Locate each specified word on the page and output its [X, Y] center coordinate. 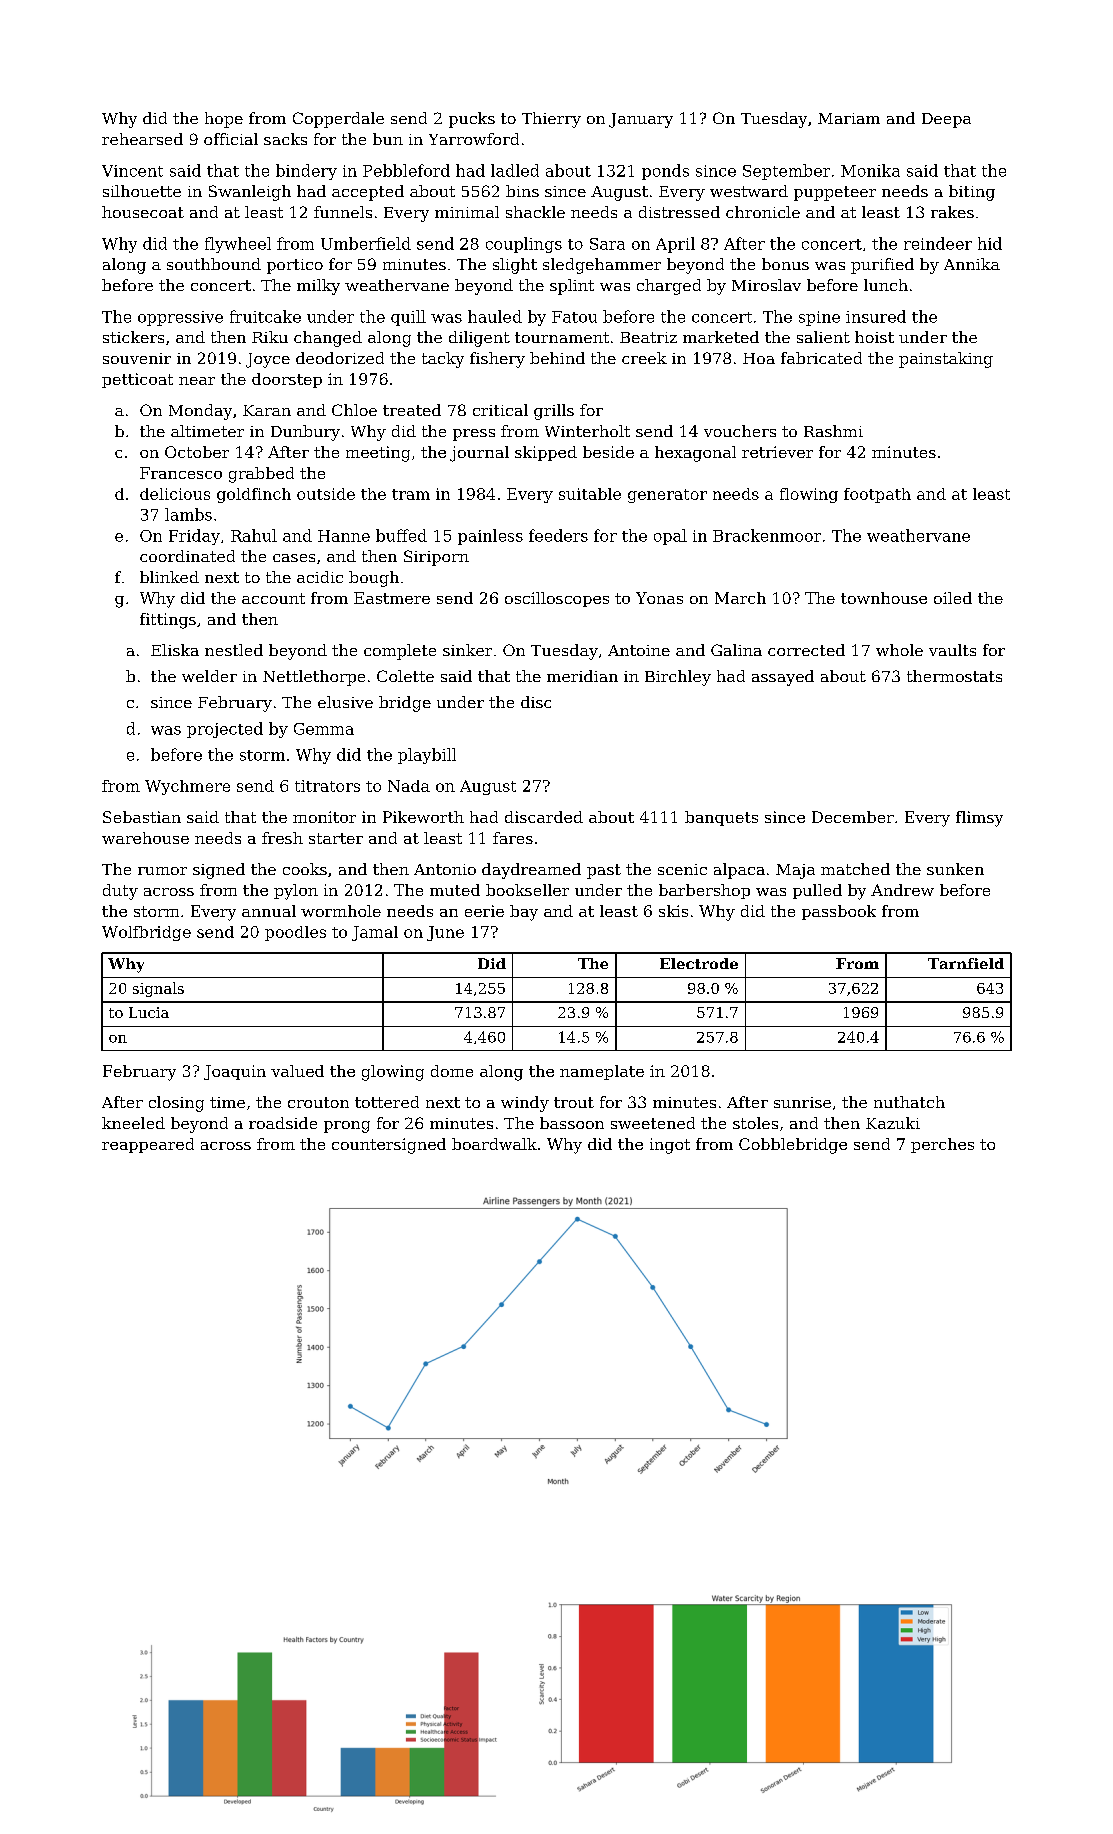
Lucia [149, 1012]
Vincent [132, 171]
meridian [582, 676]
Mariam [849, 118]
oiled [953, 598]
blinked [169, 577]
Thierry [551, 120]
